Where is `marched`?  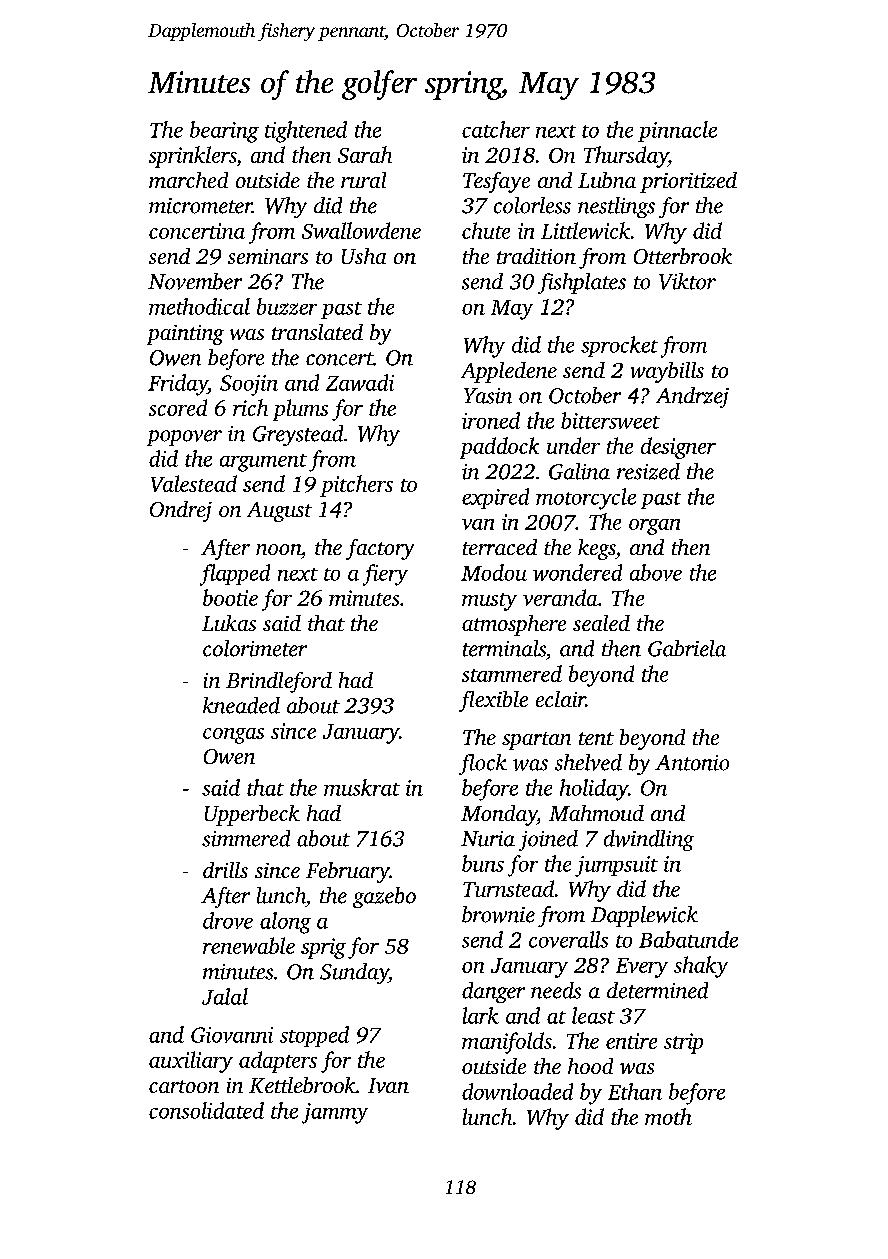 marched is located at coordinates (188, 180).
